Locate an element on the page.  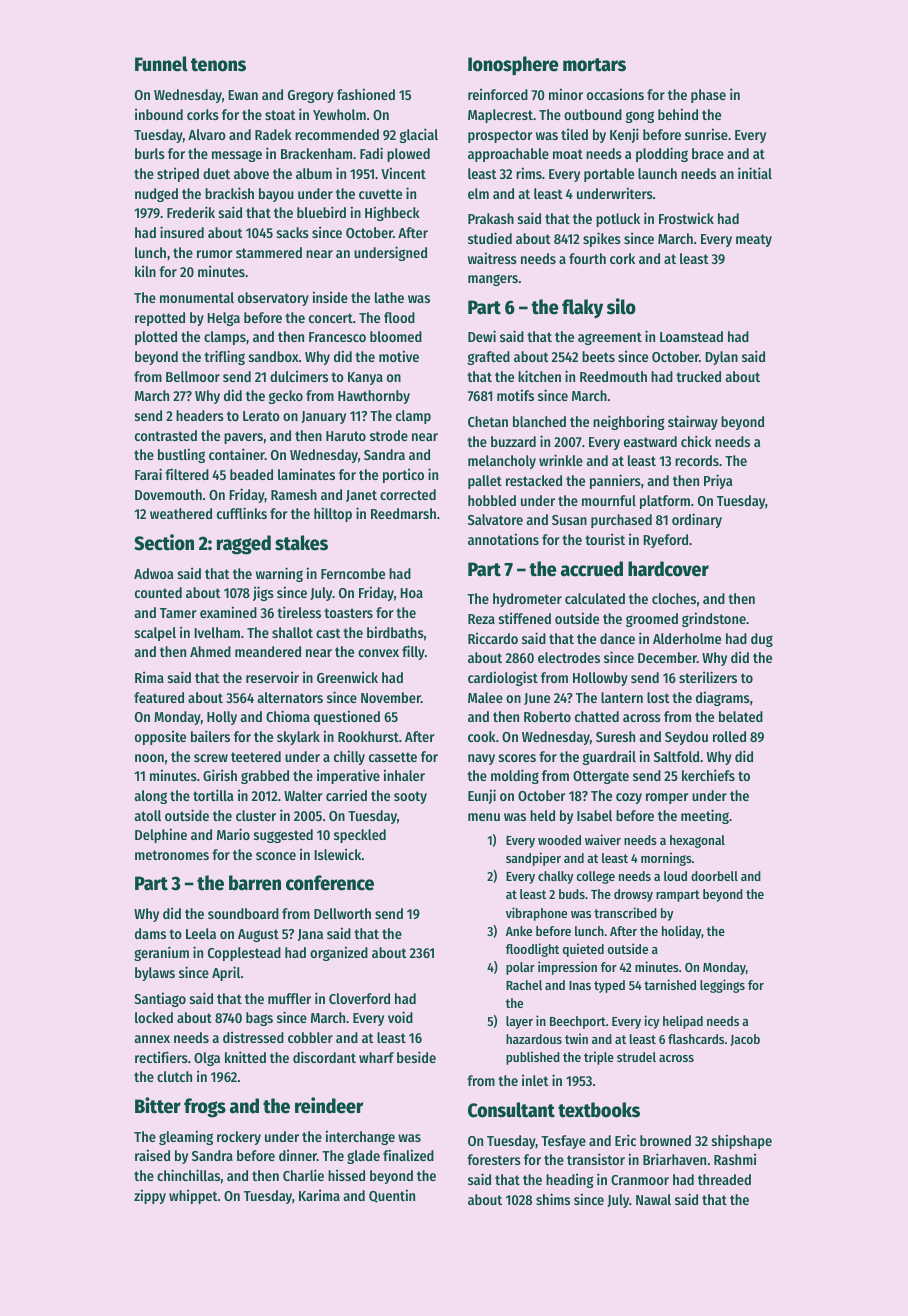
loud is located at coordinates (675, 876).
